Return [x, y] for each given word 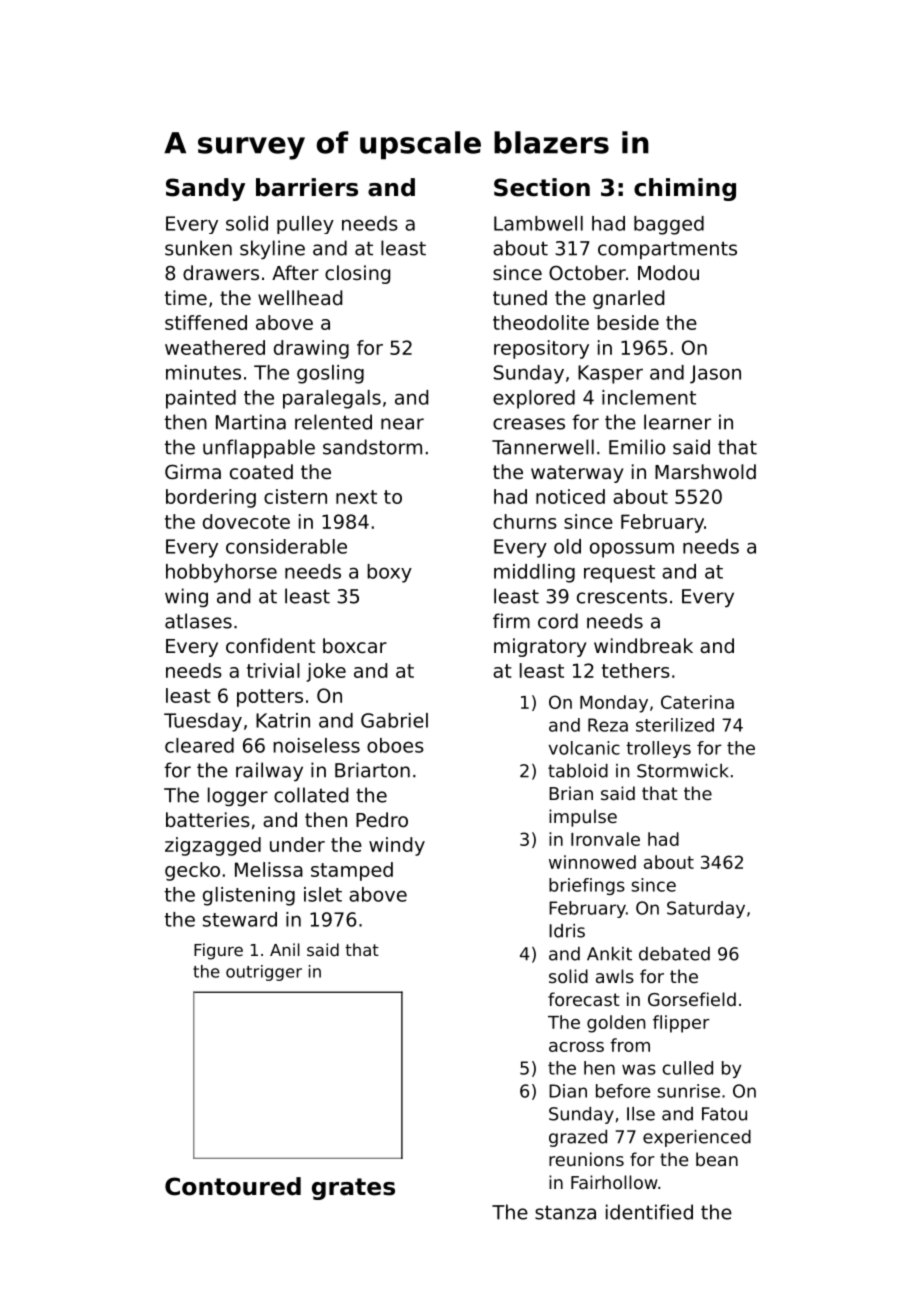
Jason [715, 374]
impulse [583, 818]
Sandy [205, 189]
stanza [565, 1212]
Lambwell [538, 223]
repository [541, 349]
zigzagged [213, 846]
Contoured [233, 1186]
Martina [251, 422]
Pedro [382, 819]
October [587, 272]
